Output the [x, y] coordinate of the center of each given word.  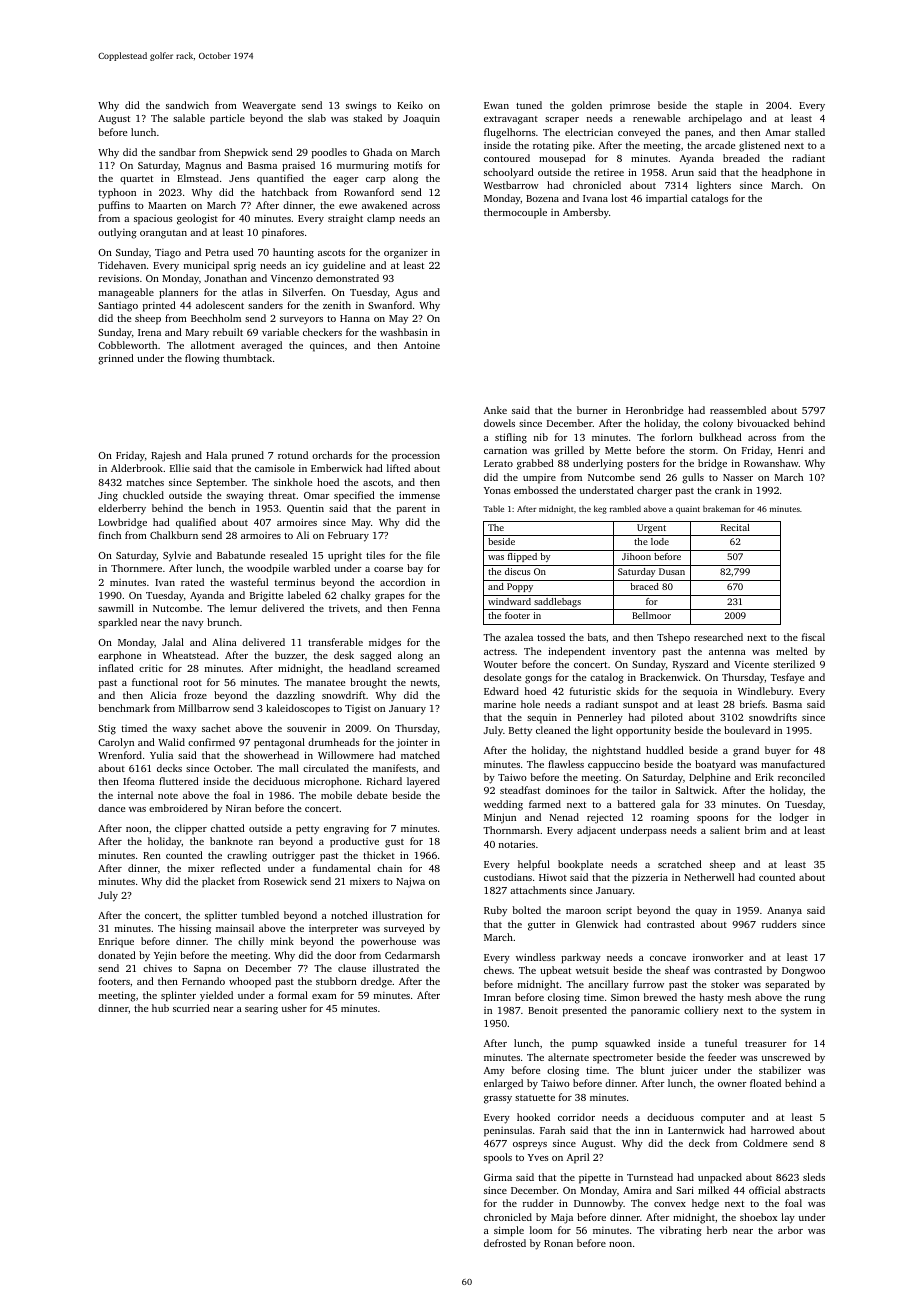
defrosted [505, 1243]
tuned [529, 105]
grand [746, 751]
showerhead [271, 755]
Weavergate [269, 107]
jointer [412, 743]
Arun [682, 172]
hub [160, 1008]
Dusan [672, 571]
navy [193, 625]
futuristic [590, 691]
